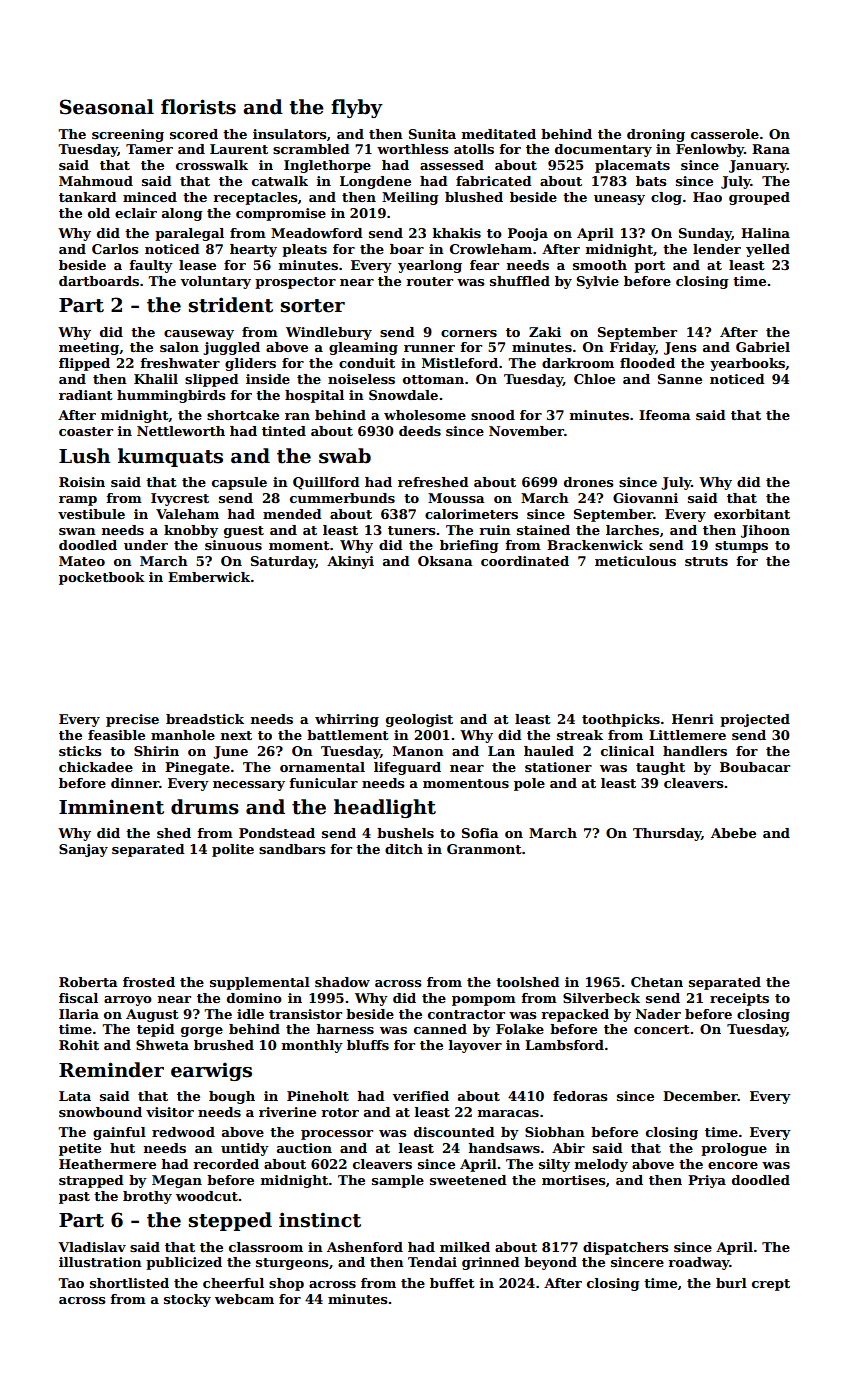 The width and height of the page is (849, 1400). Describe the element at coordinates (216, 282) in the page. I see `voluntary` at that location.
